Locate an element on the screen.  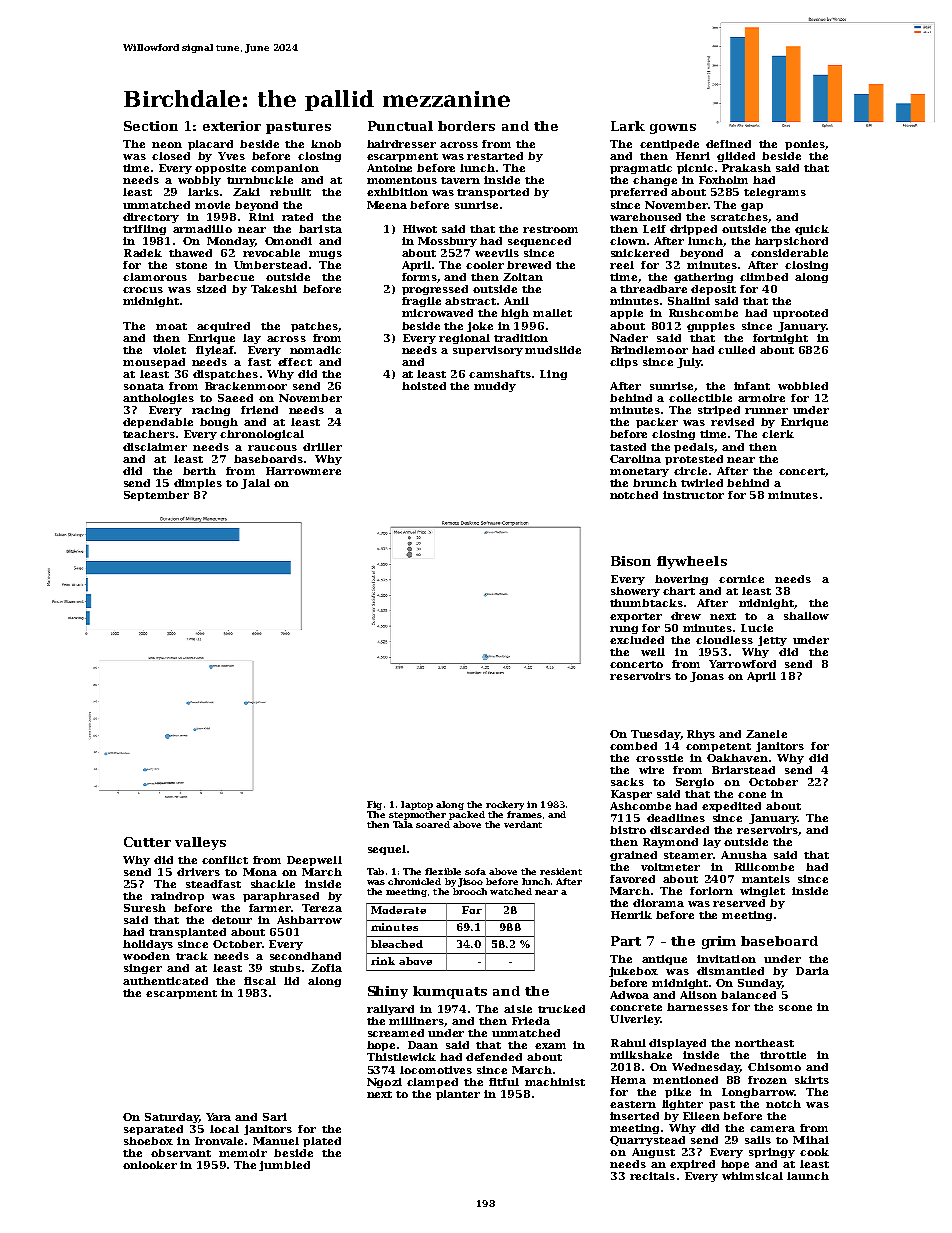
Jalal is located at coordinates (255, 484).
